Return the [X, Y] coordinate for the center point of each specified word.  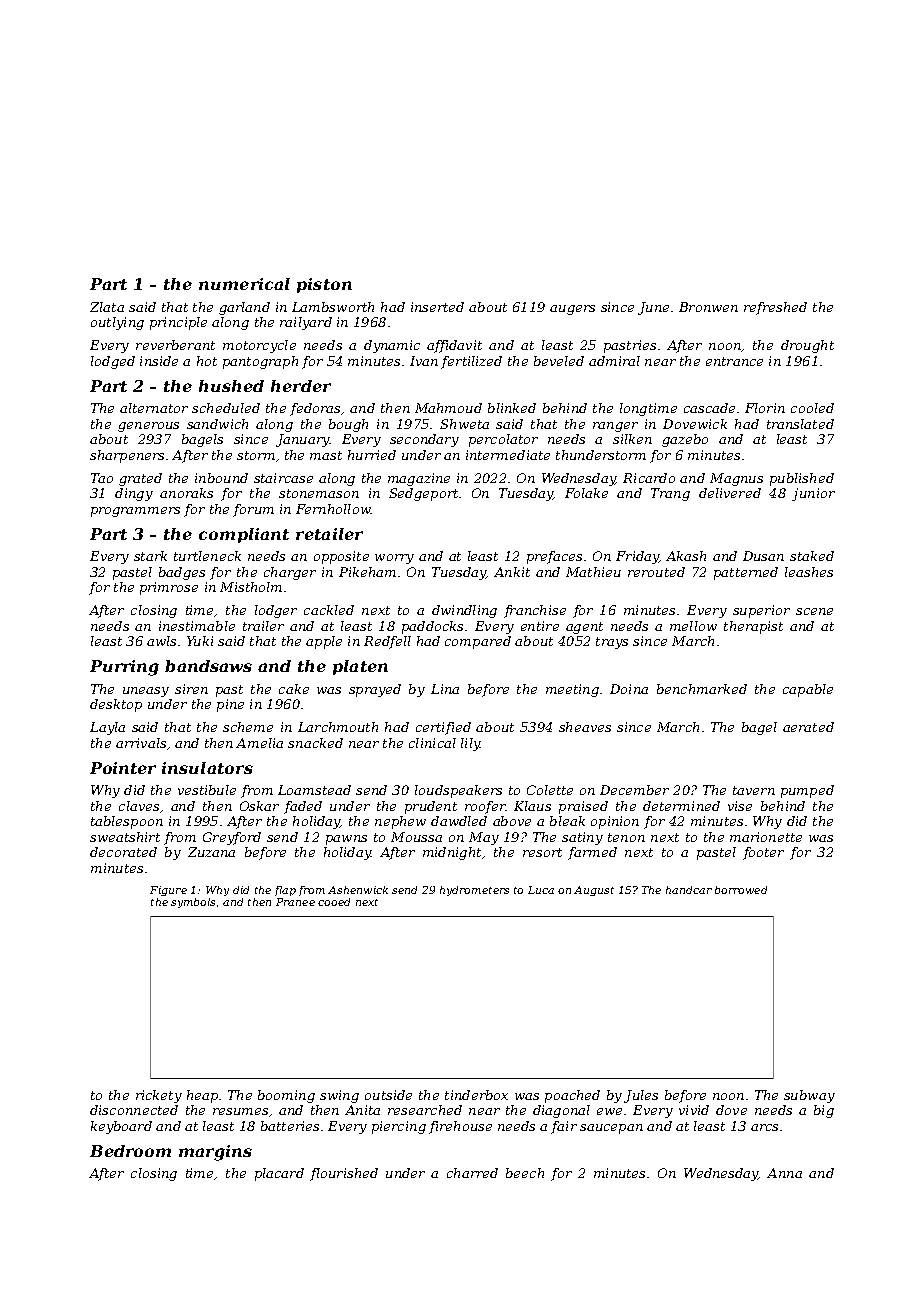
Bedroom [130, 1151]
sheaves [585, 727]
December [634, 790]
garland [244, 308]
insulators [207, 768]
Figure [168, 891]
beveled [559, 361]
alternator [154, 408]
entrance [734, 361]
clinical [432, 743]
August [594, 891]
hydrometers [474, 891]
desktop [116, 705]
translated [800, 424]
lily [470, 744]
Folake [586, 493]
